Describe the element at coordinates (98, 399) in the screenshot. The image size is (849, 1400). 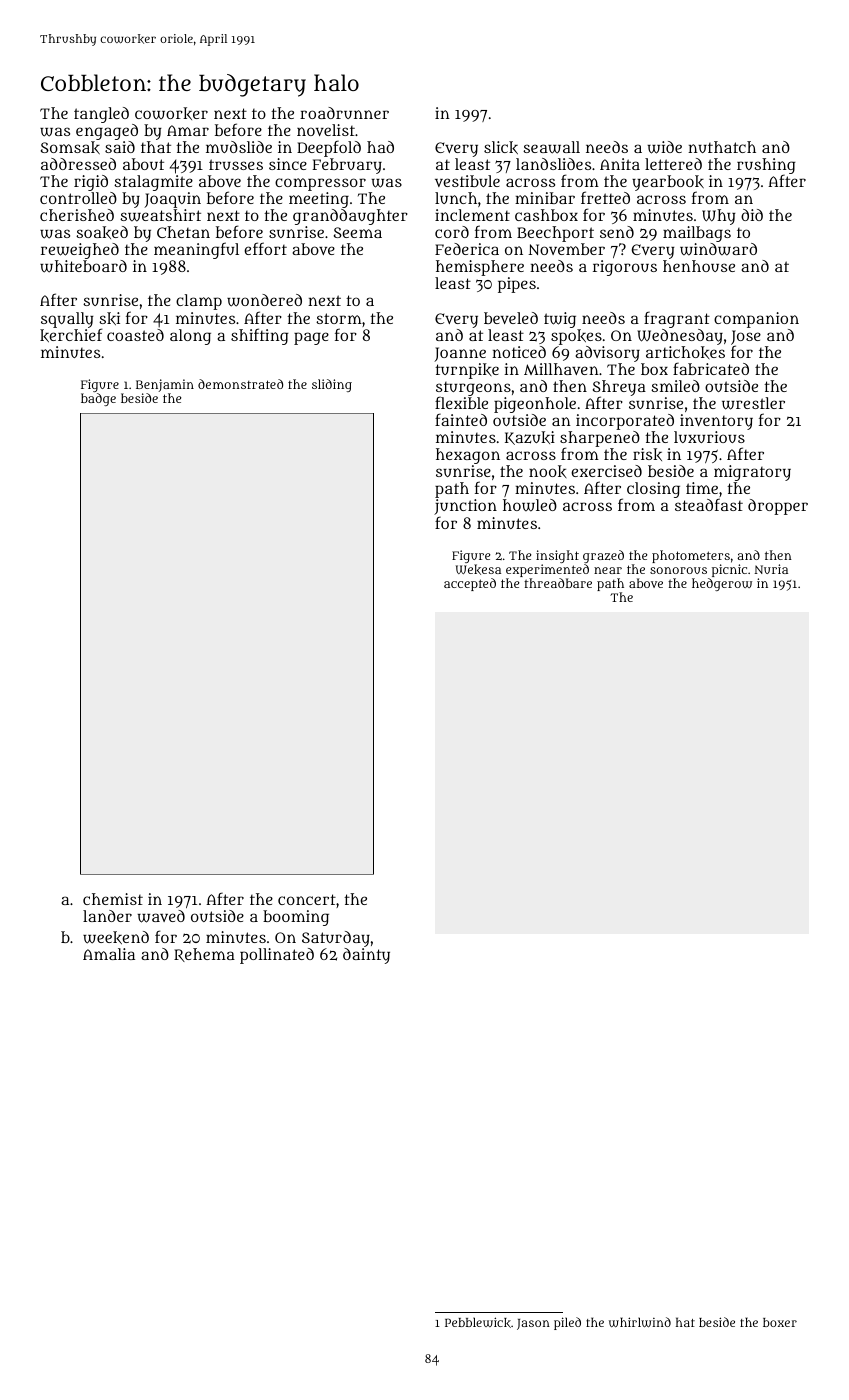
I see `badge` at that location.
